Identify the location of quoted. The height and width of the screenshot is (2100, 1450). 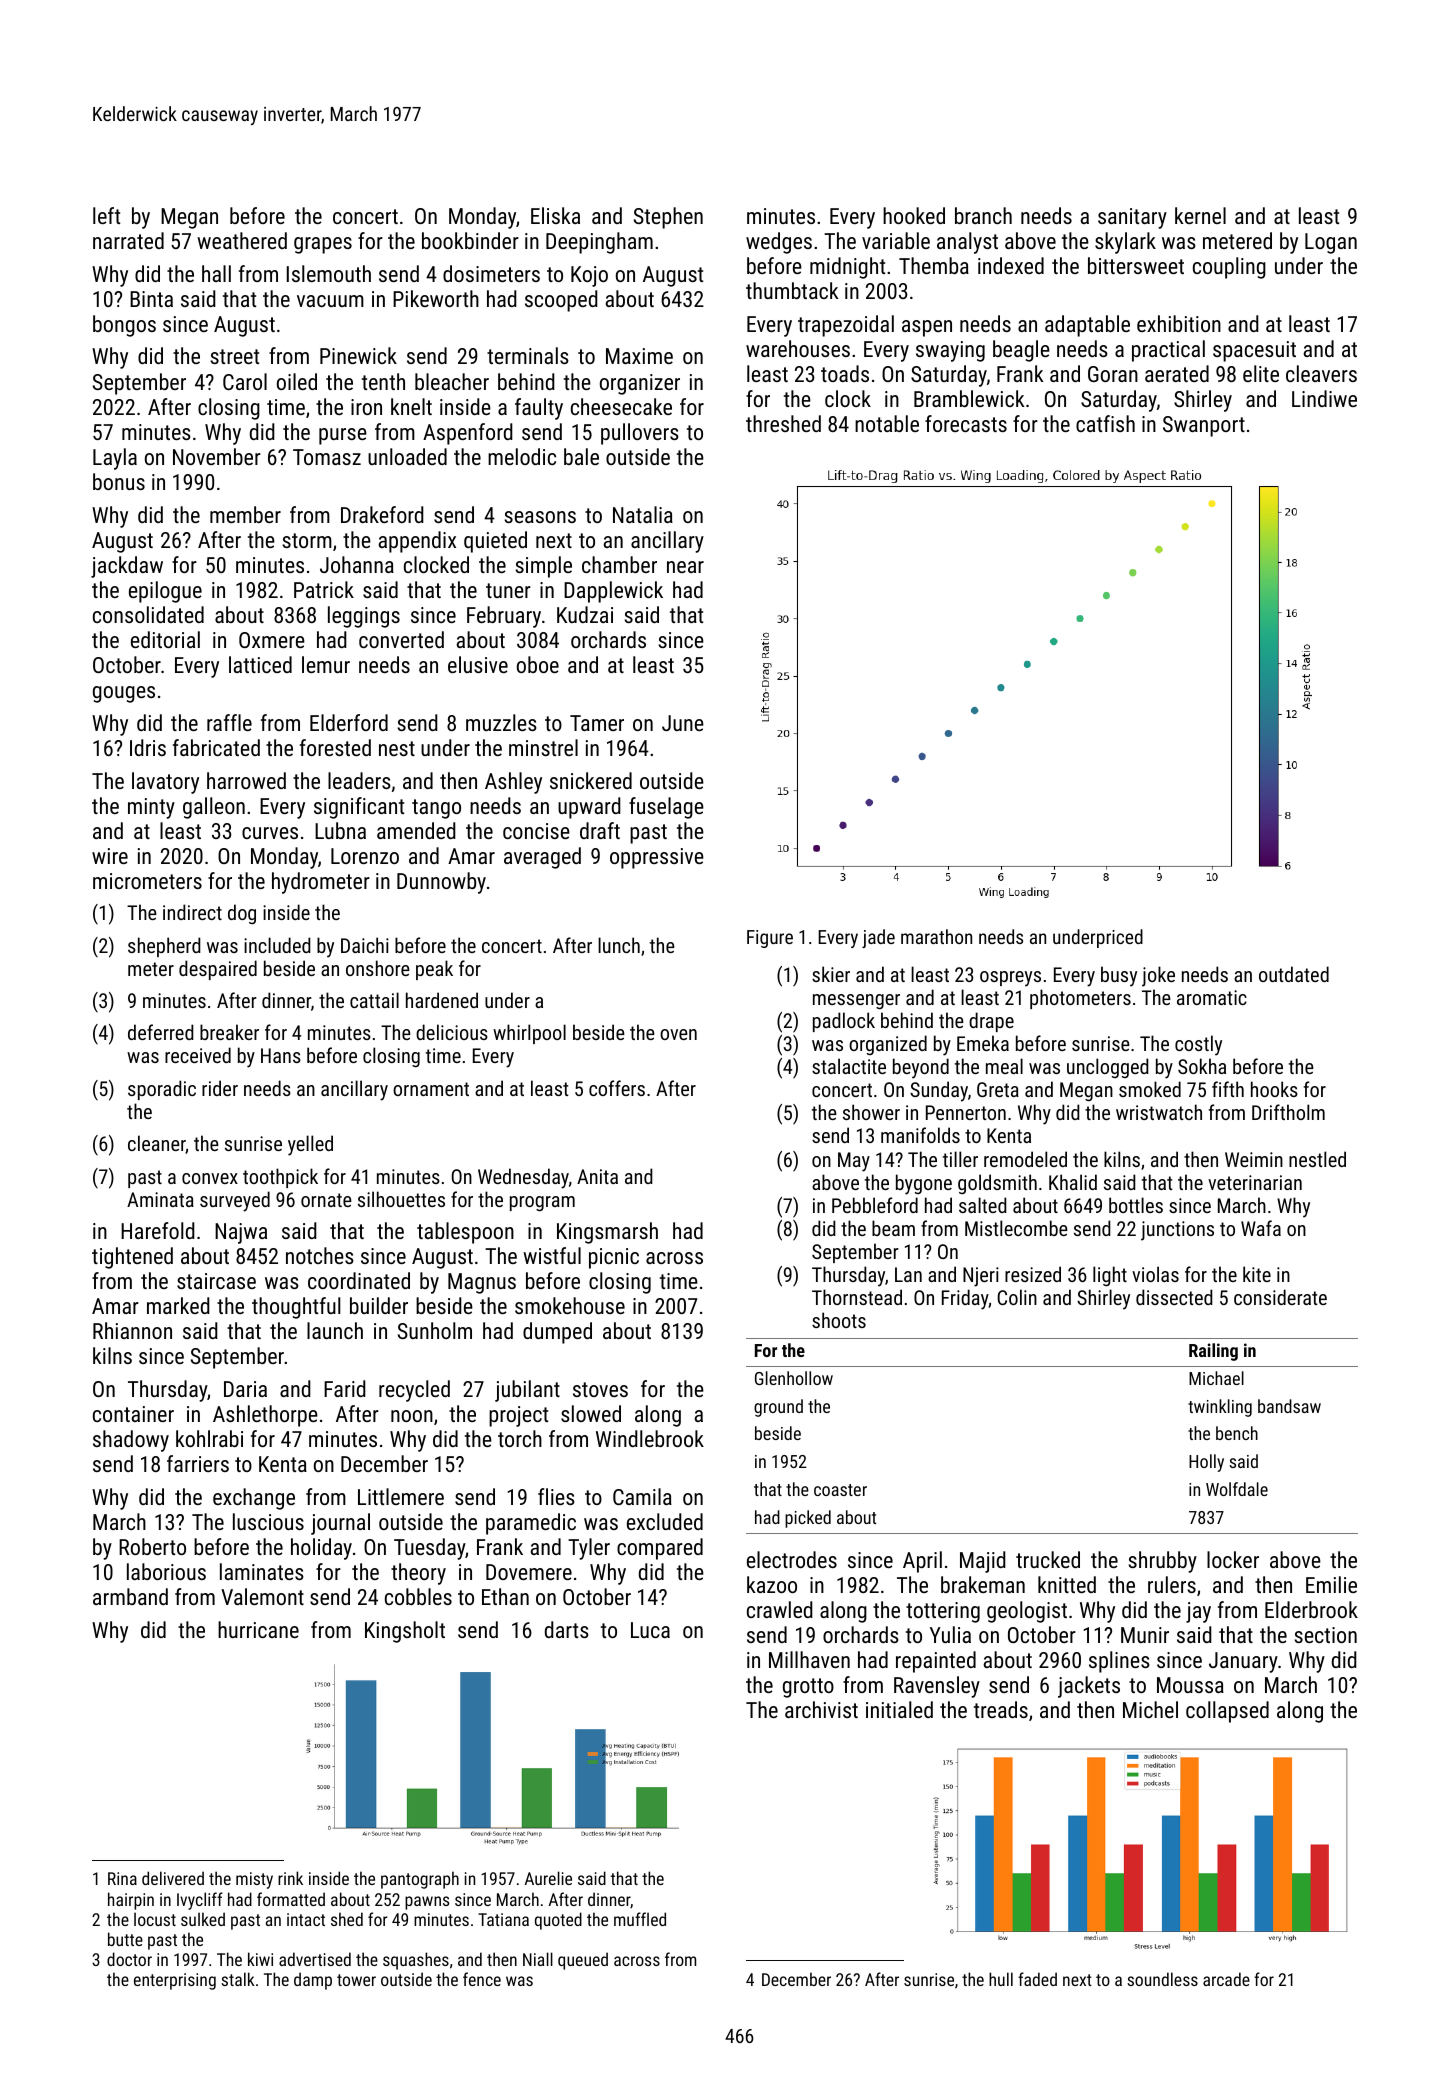
(558, 1921).
